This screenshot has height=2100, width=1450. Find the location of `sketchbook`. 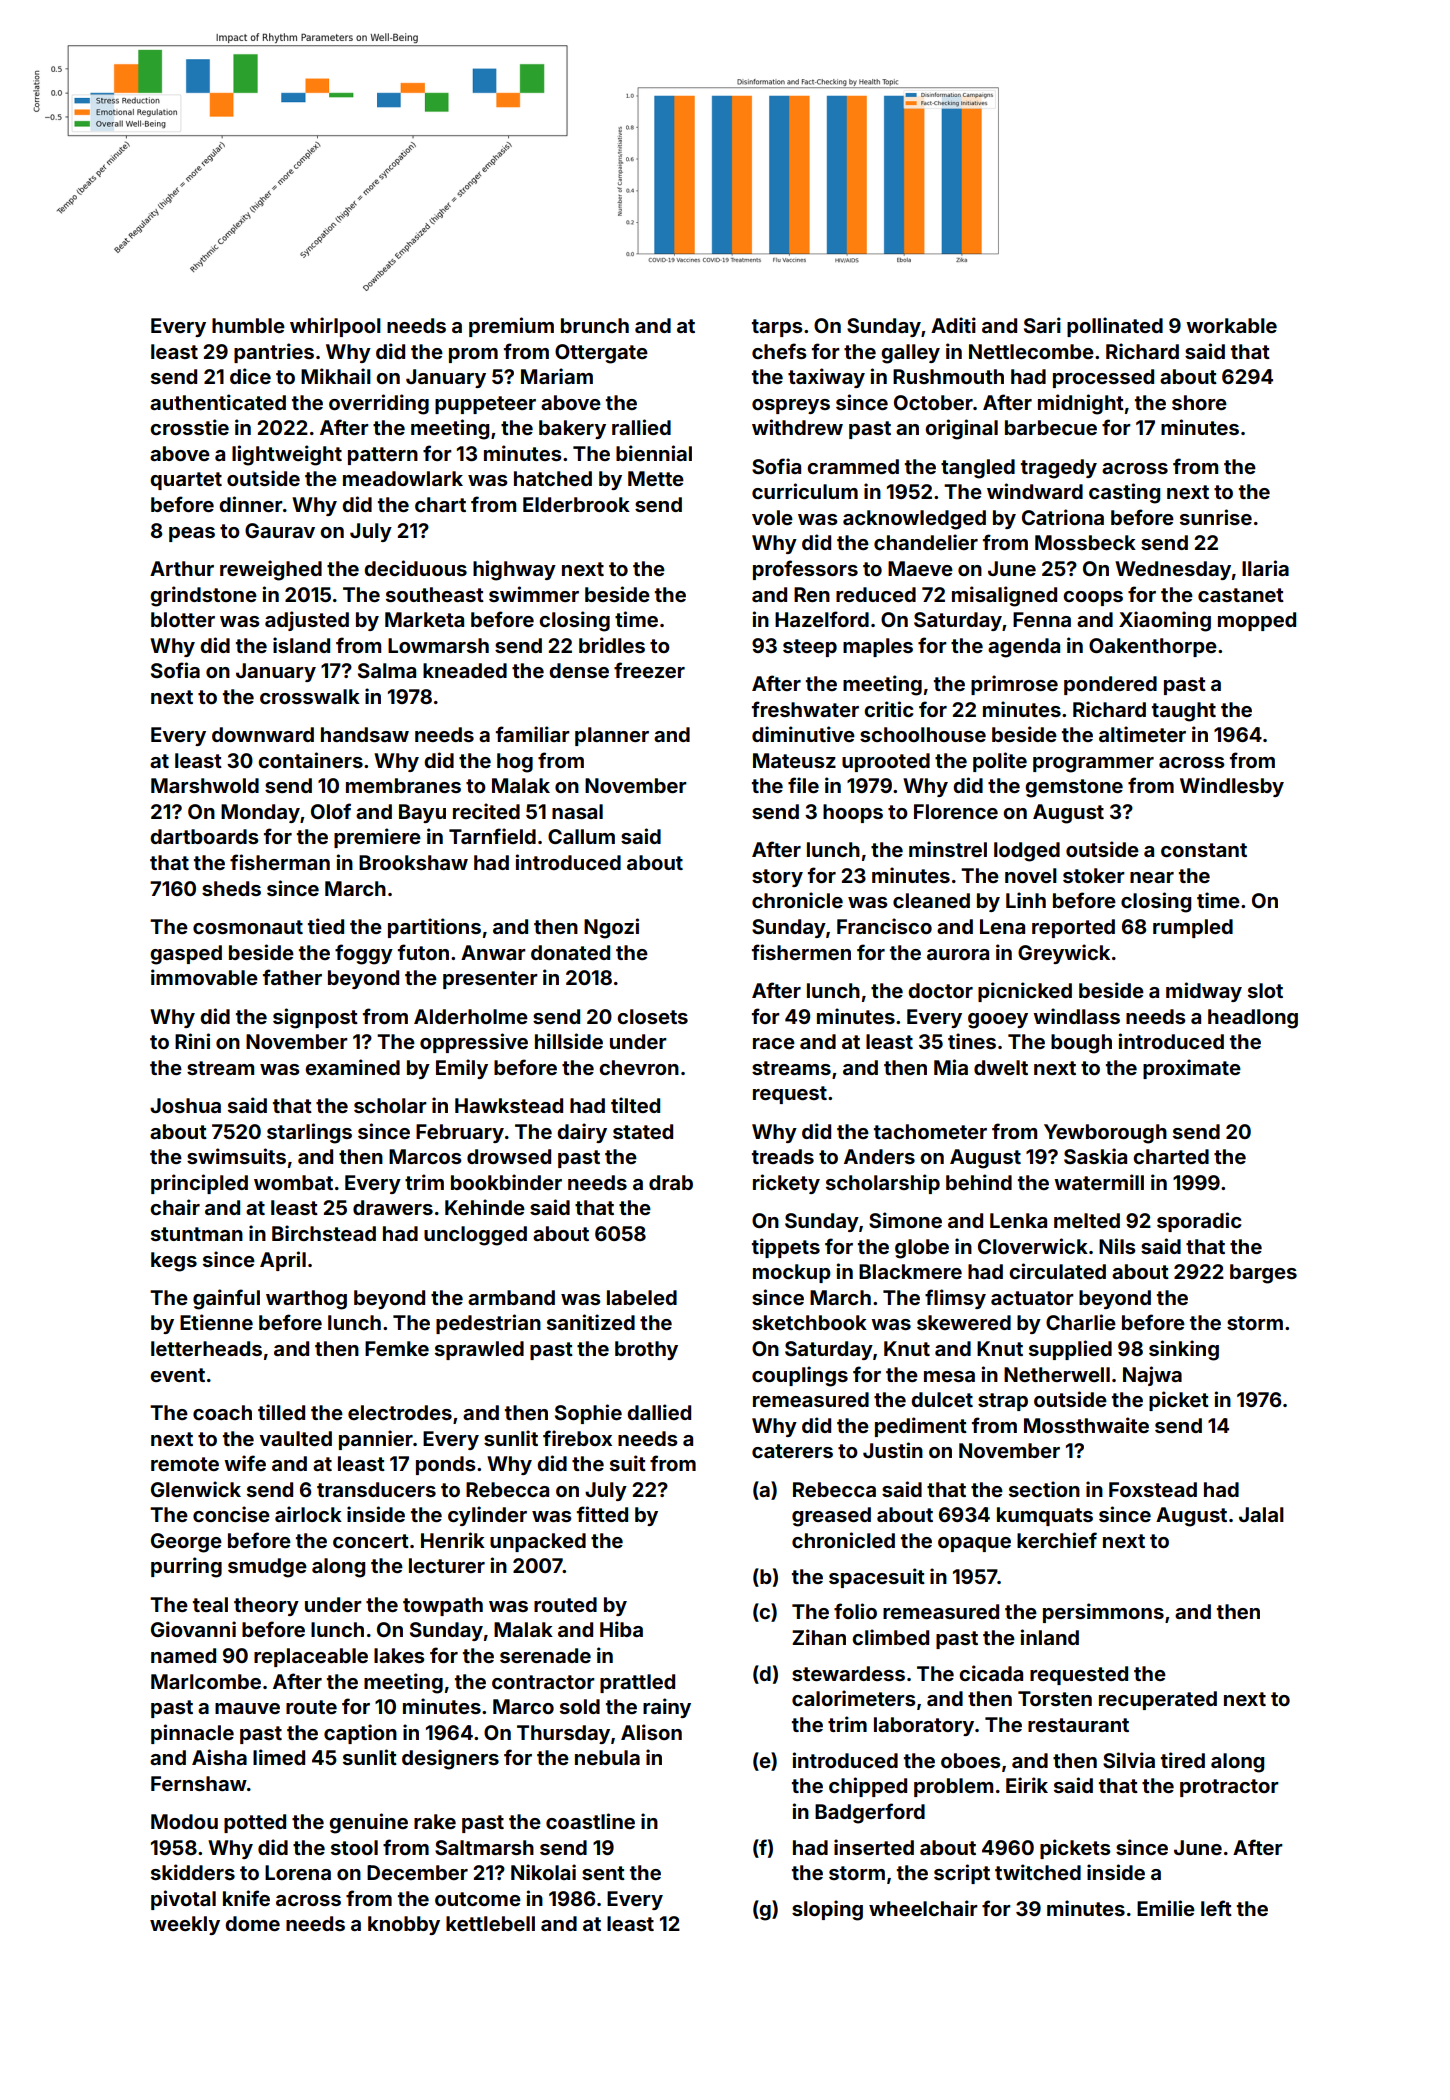

sketchbook is located at coordinates (809, 1322).
